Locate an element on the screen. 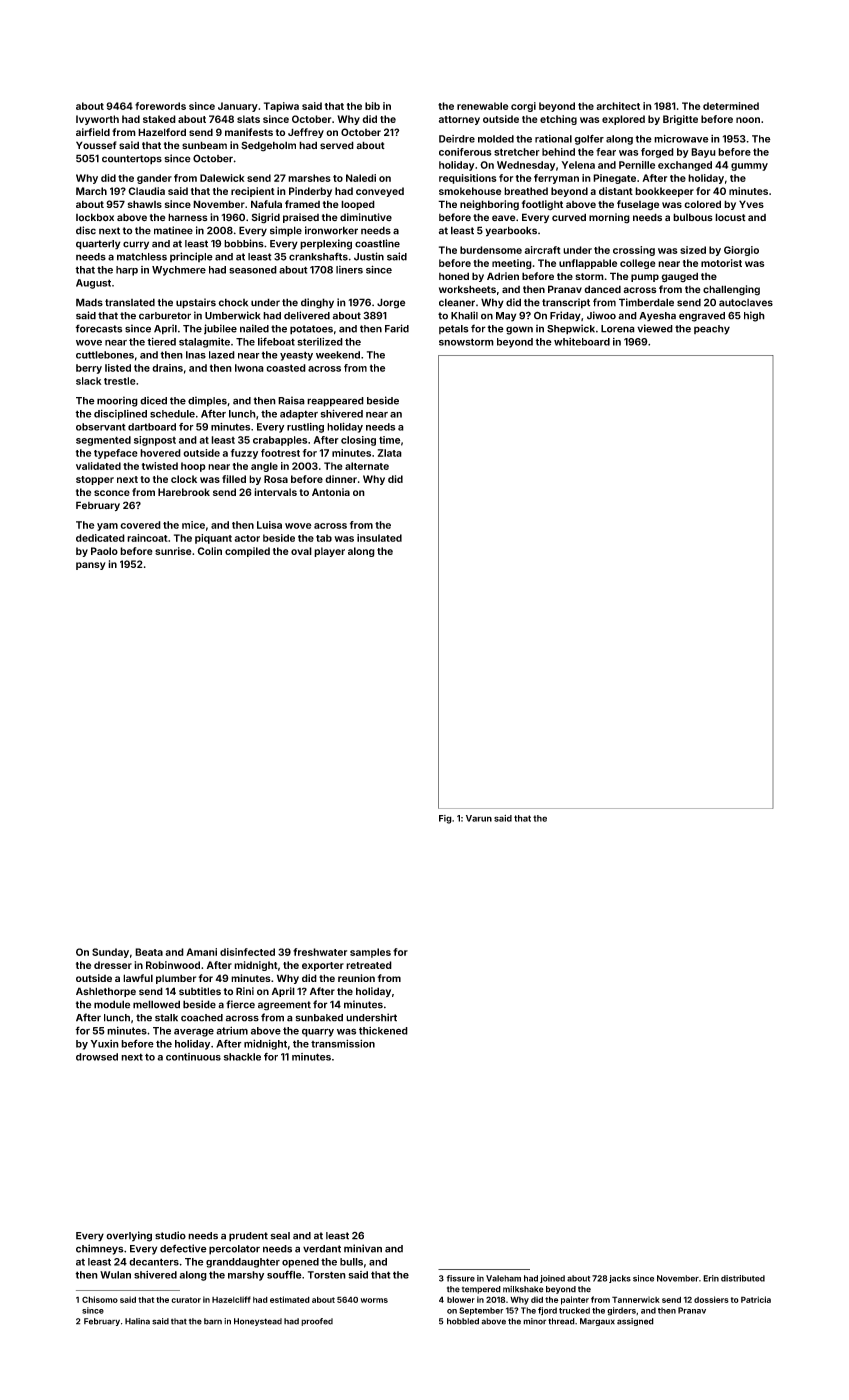 The height and width of the screenshot is (1400, 849). Lorena is located at coordinates (618, 329).
